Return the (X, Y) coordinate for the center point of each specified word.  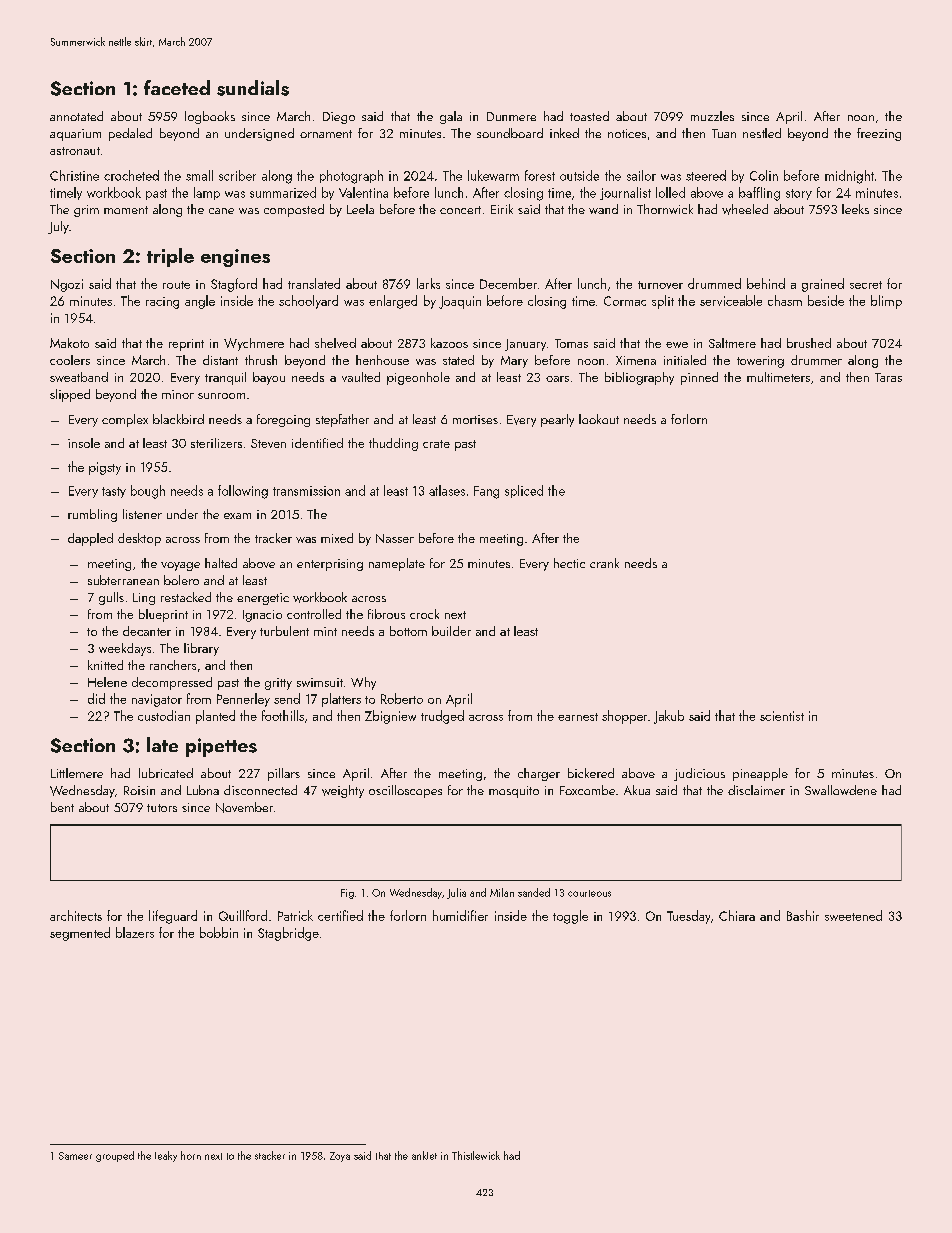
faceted (177, 87)
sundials (253, 88)
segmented (80, 934)
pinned (699, 378)
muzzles (712, 116)
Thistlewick (476, 1155)
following (243, 492)
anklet (424, 1155)
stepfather (342, 420)
